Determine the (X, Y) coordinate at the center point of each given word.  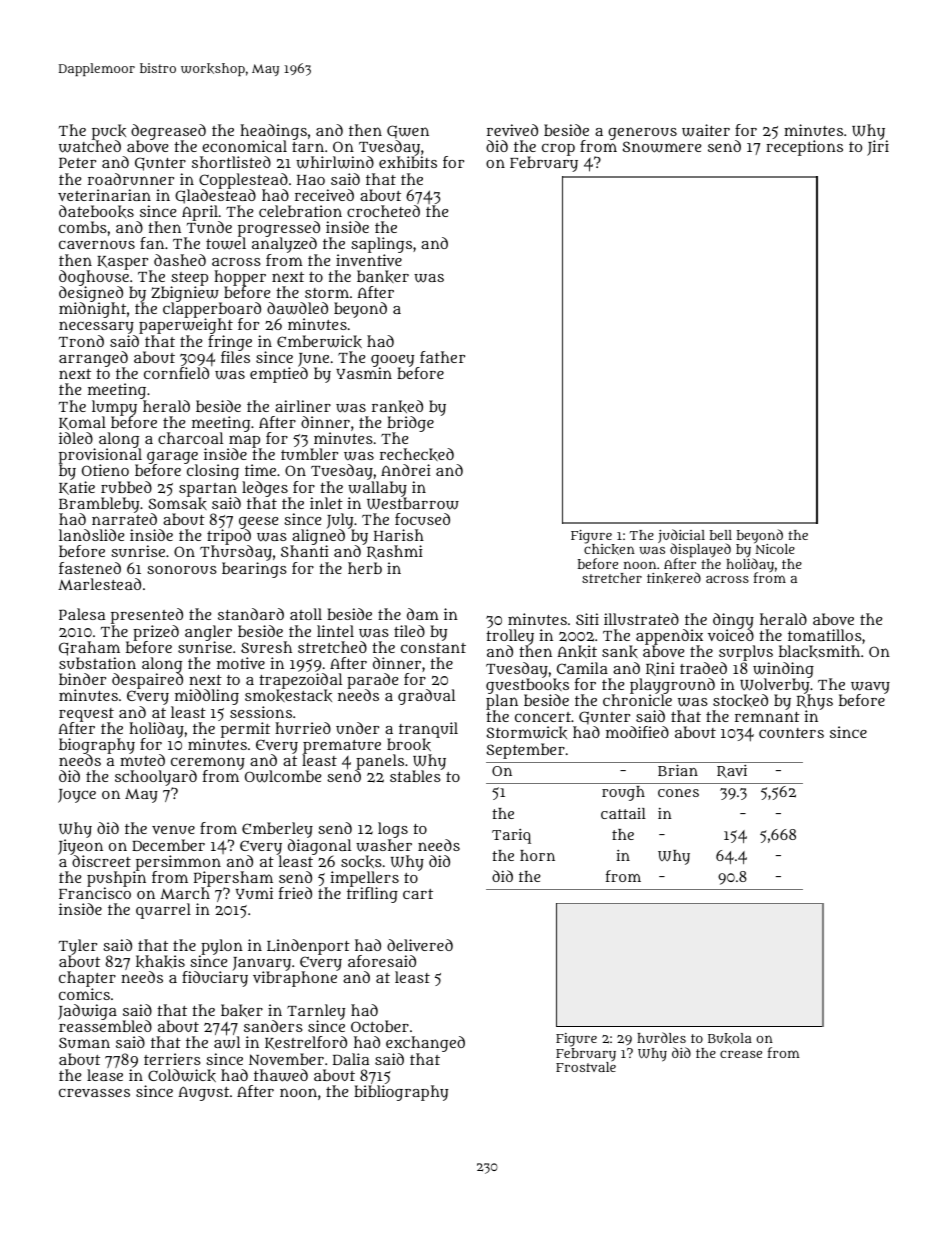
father (442, 357)
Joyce (77, 796)
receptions (804, 148)
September (526, 751)
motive (241, 663)
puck (109, 132)
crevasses (94, 1092)
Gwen (408, 132)
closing (213, 472)
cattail (623, 813)
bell (721, 535)
